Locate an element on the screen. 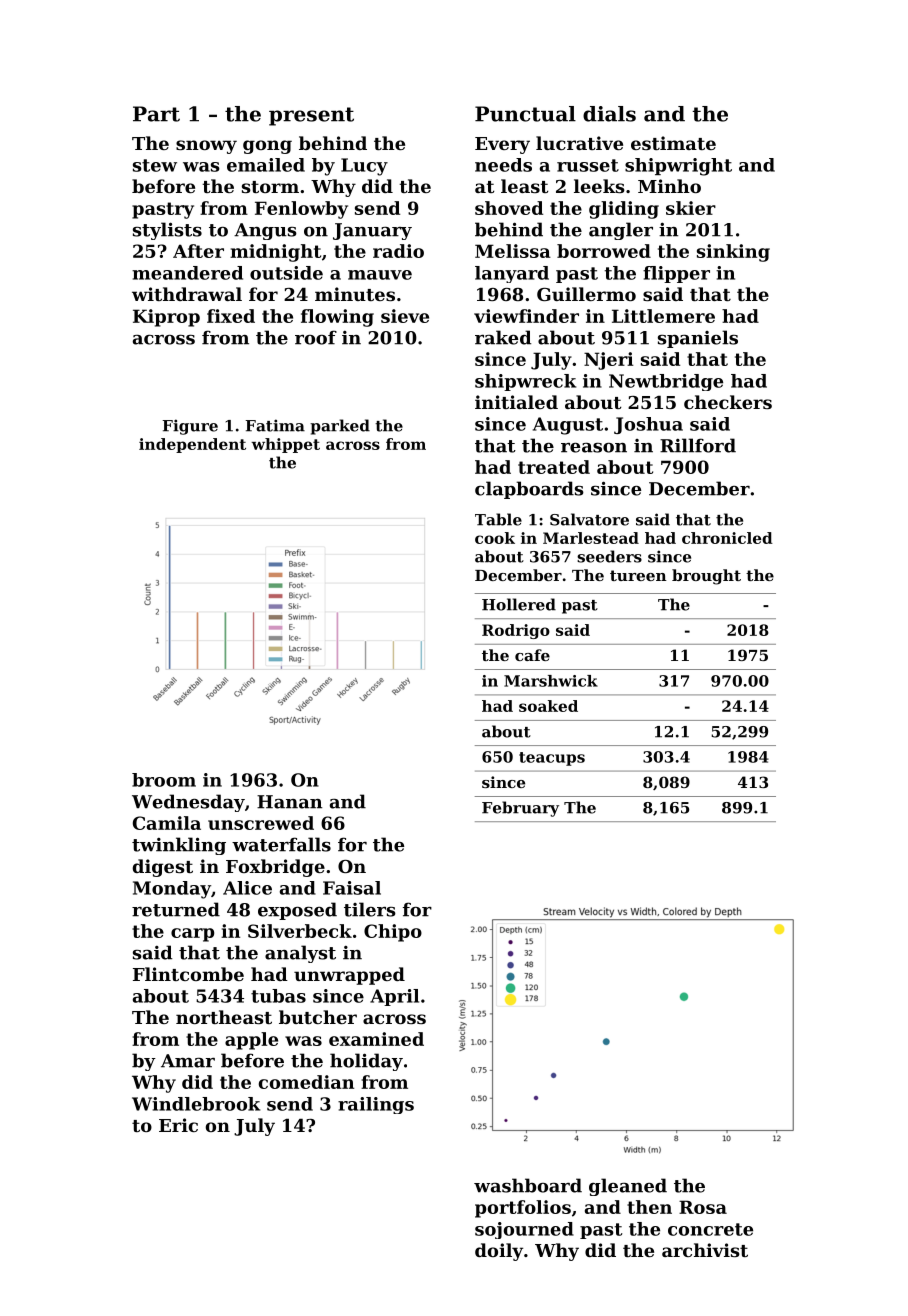 The height and width of the screenshot is (1316, 908). present is located at coordinates (311, 116).
